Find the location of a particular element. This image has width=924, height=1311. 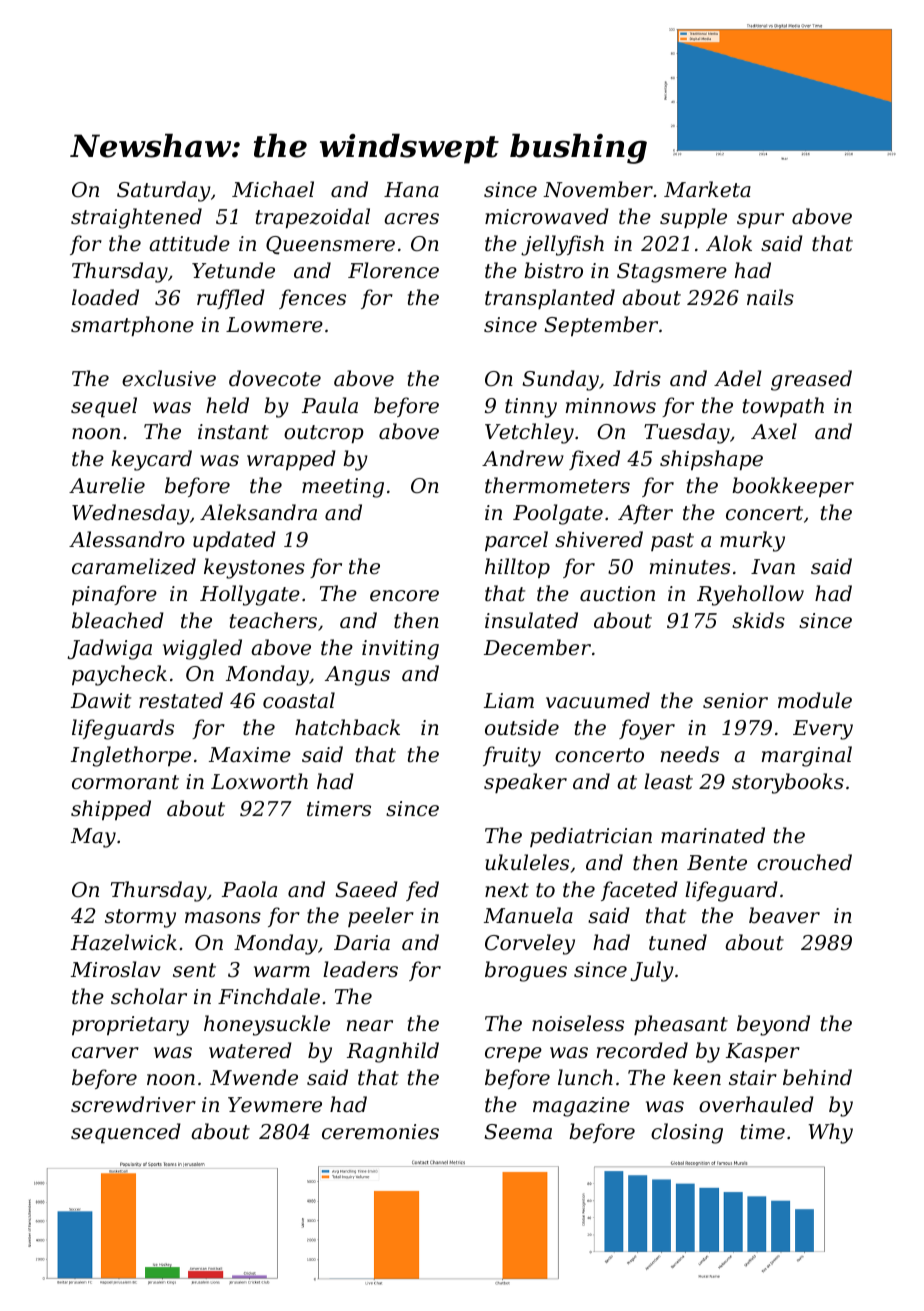

crepe is located at coordinates (513, 1054).
